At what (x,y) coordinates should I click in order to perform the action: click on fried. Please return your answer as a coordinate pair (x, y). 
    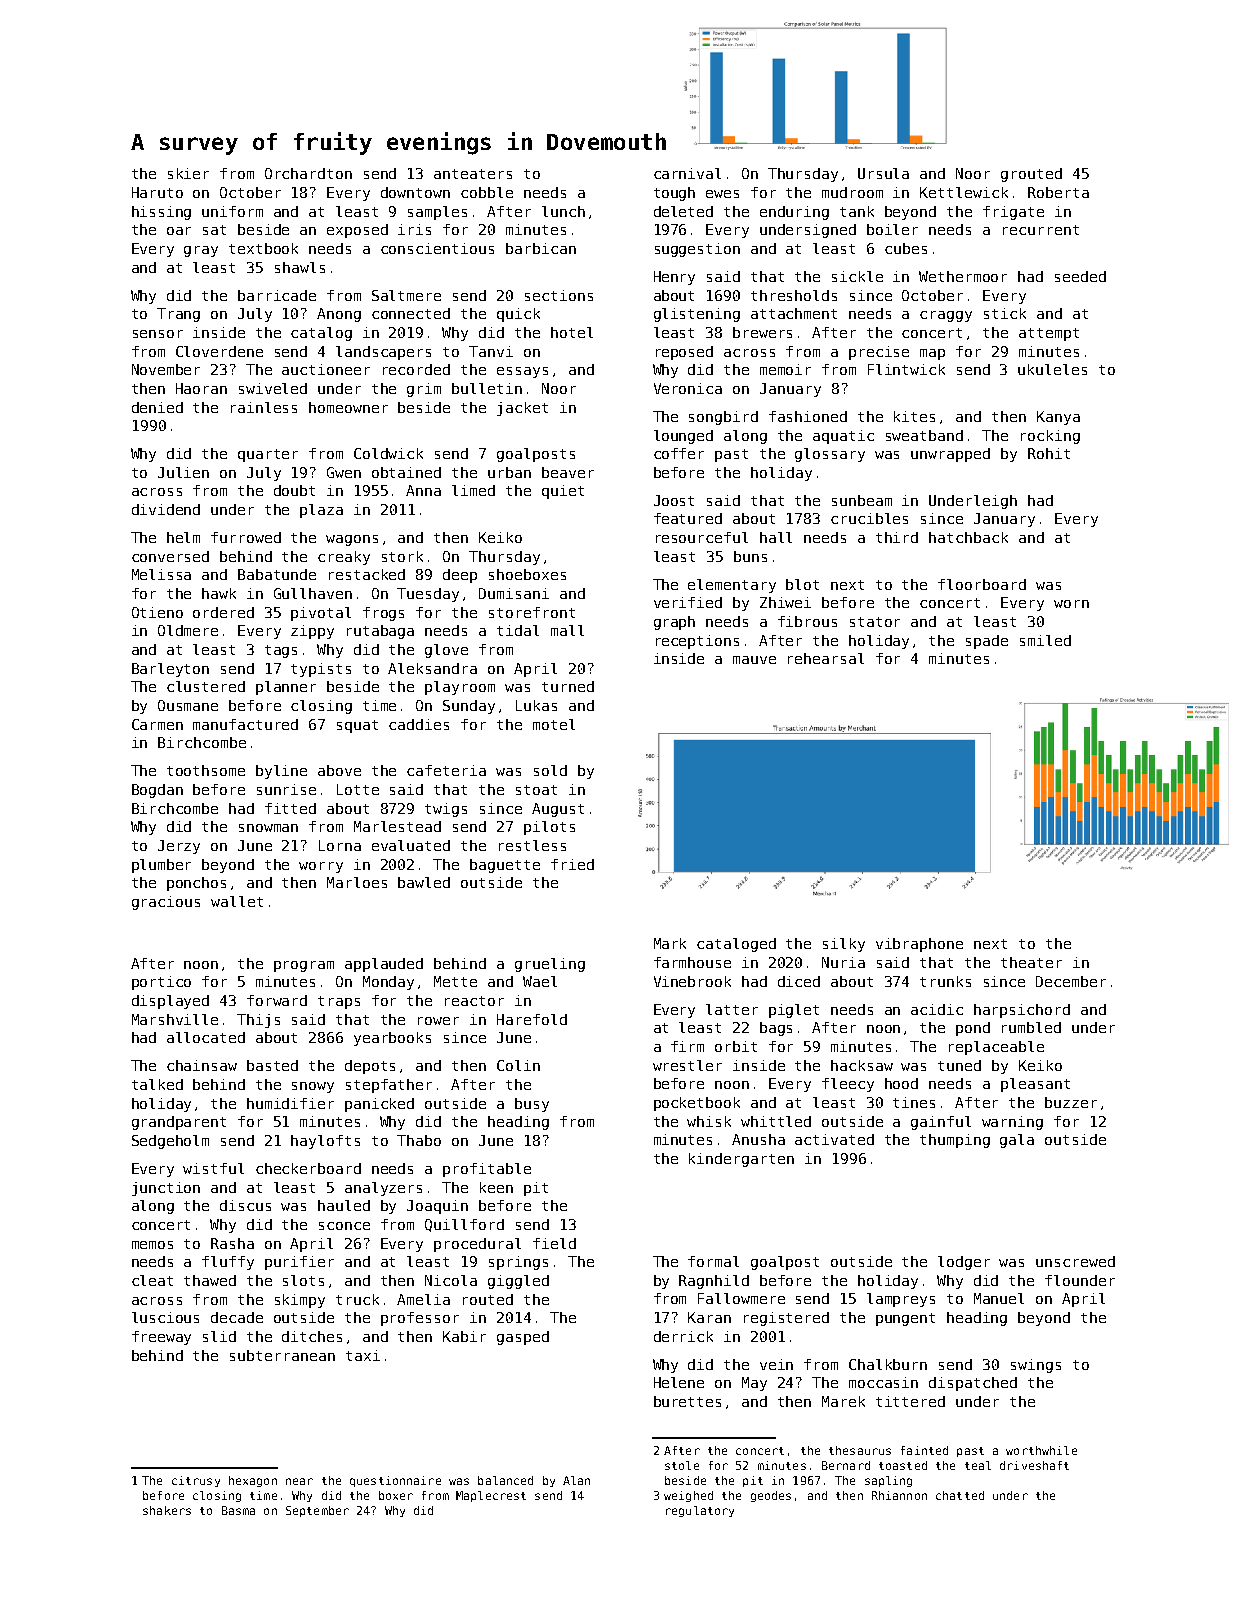
    Looking at the image, I should click on (572, 864).
